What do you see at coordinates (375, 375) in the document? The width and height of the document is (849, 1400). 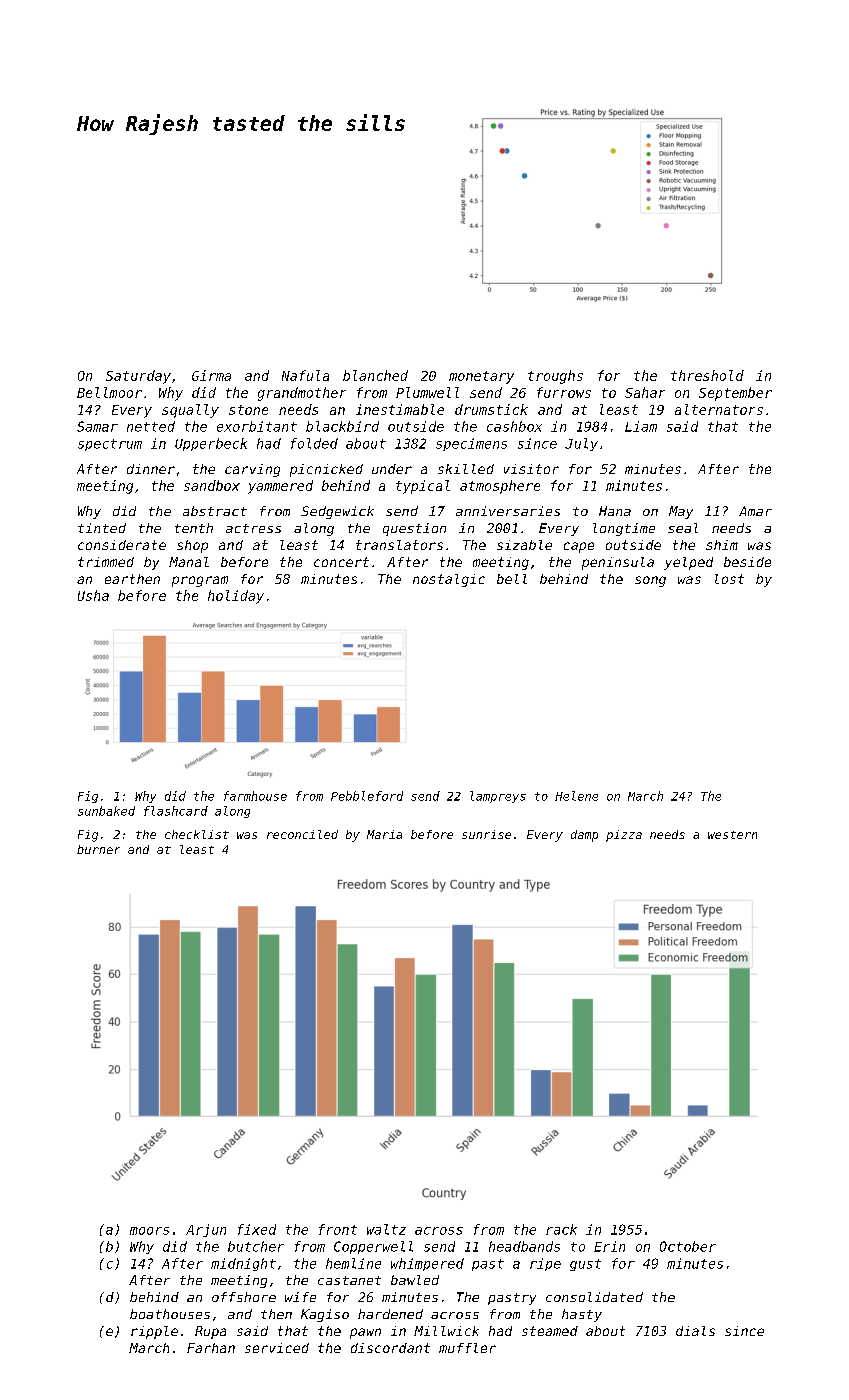 I see `blanched` at bounding box center [375, 375].
